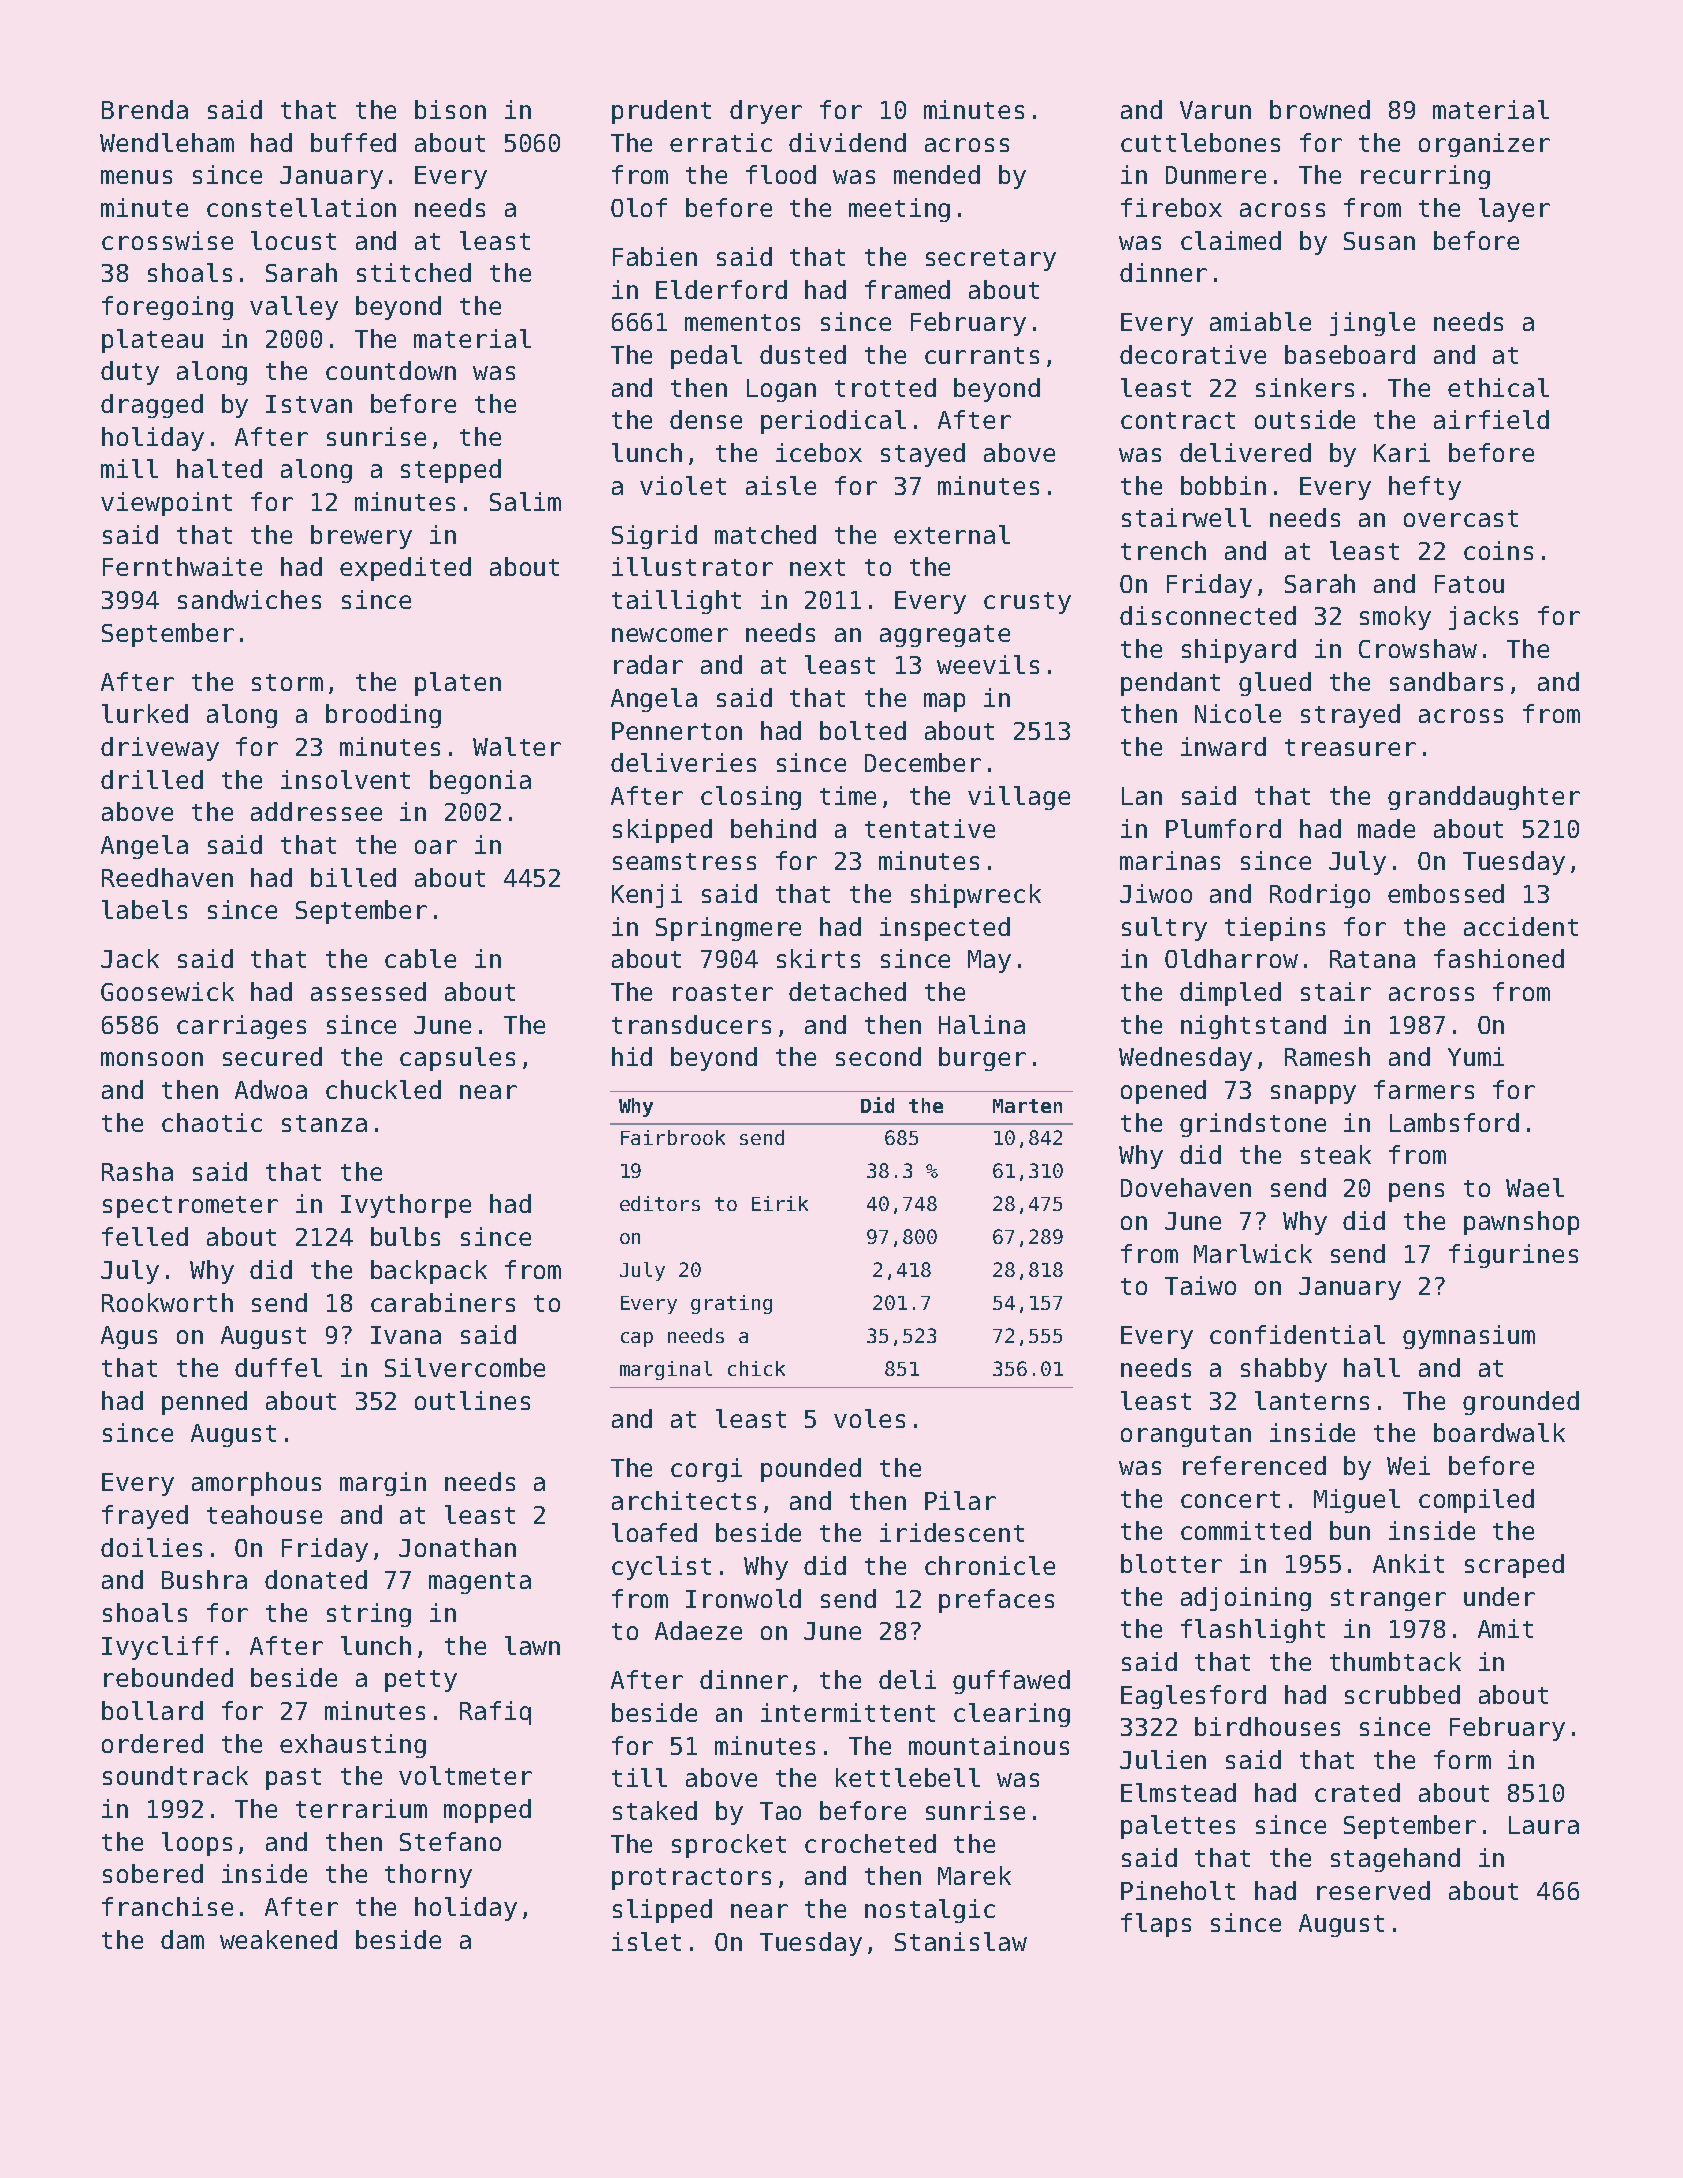 The width and height of the screenshot is (1683, 2178). Describe the element at coordinates (153, 1873) in the screenshot. I see `sobered` at that location.
